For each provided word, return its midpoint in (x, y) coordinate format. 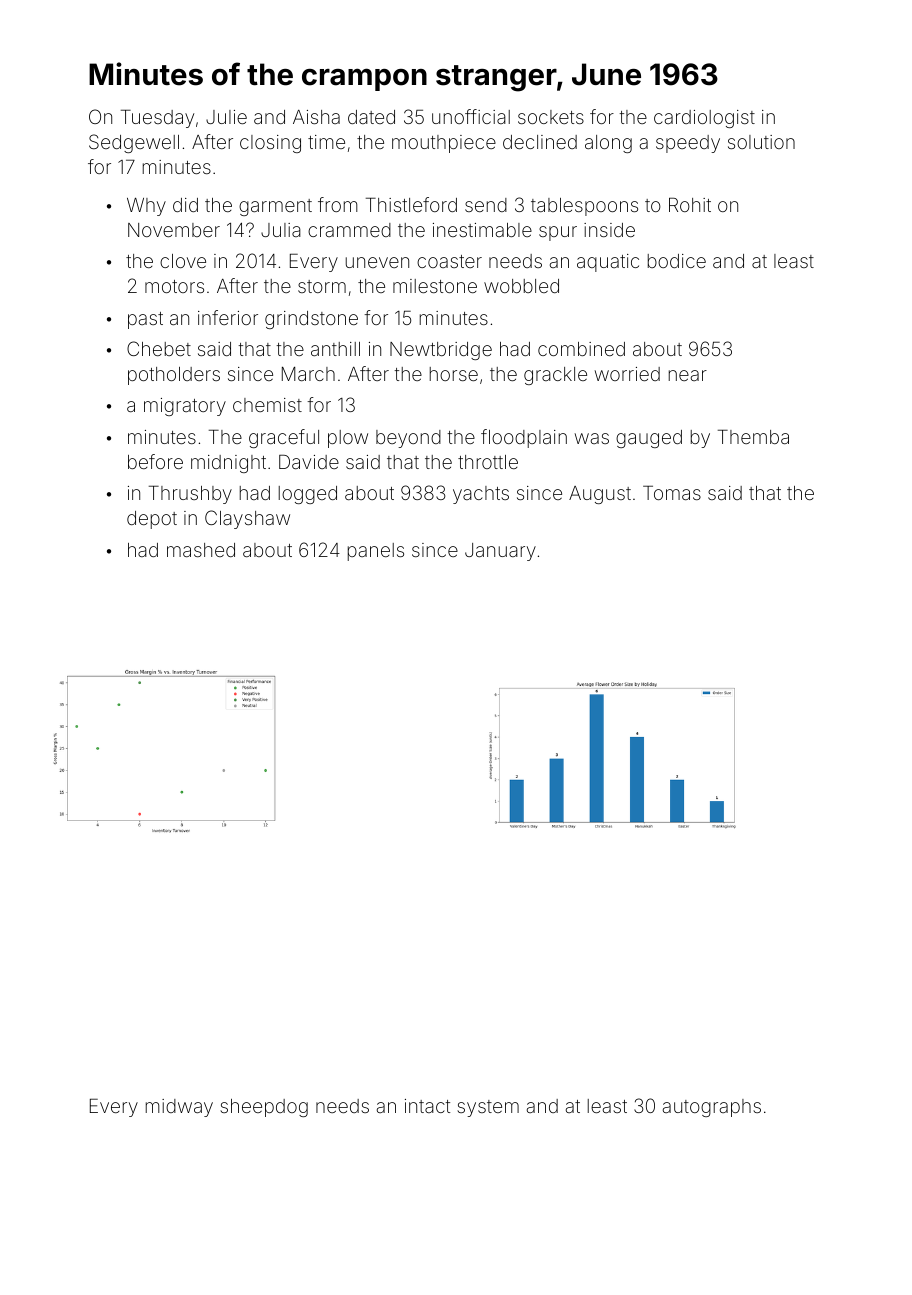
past (145, 320)
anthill (335, 349)
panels (376, 552)
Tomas (672, 493)
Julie (226, 117)
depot (152, 520)
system (488, 1108)
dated (371, 117)
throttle (488, 462)
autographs (712, 1108)
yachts (481, 495)
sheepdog (264, 1108)
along (608, 144)
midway (179, 1108)
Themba (753, 437)
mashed (201, 550)
